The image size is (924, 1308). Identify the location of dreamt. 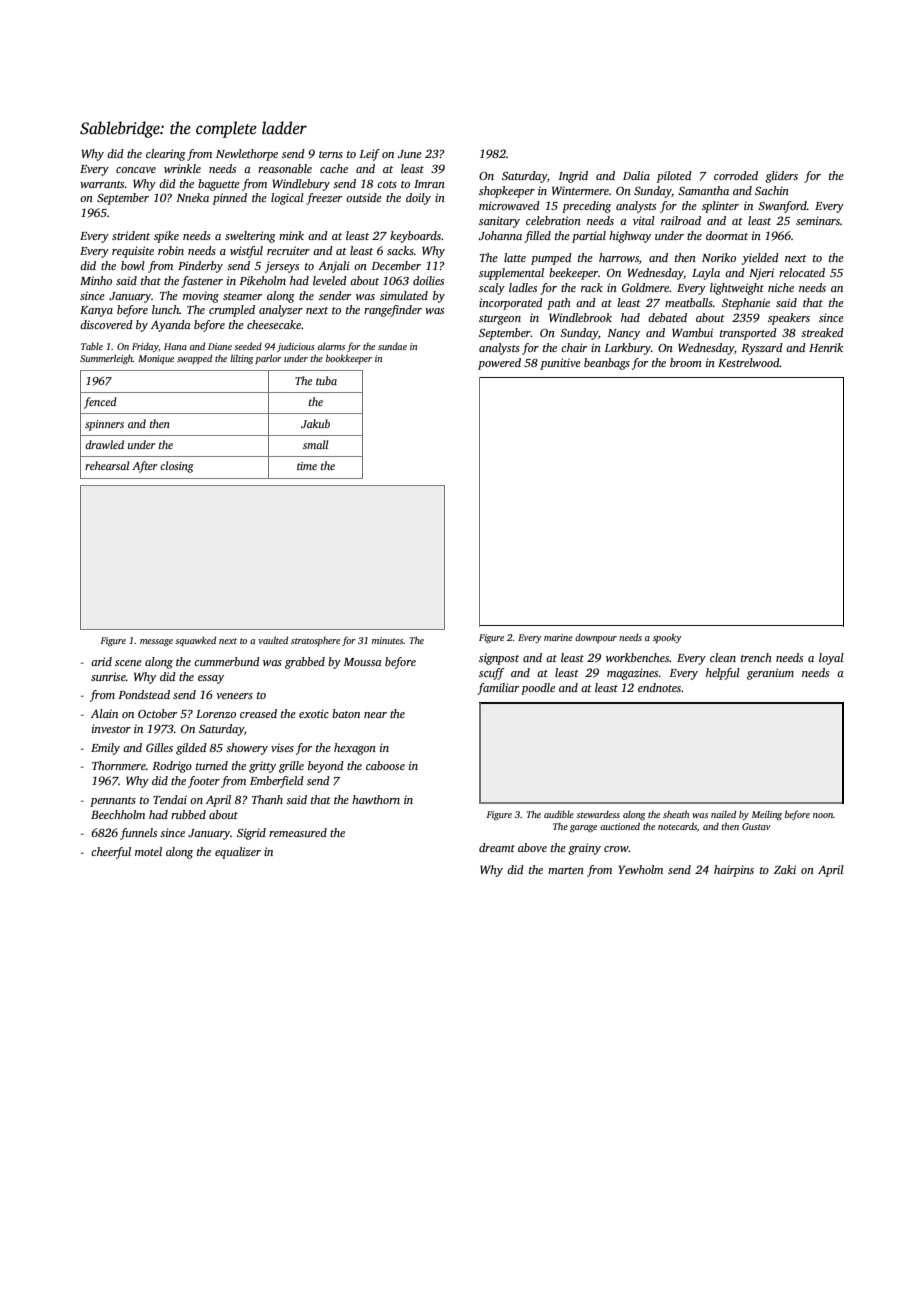
(497, 847).
